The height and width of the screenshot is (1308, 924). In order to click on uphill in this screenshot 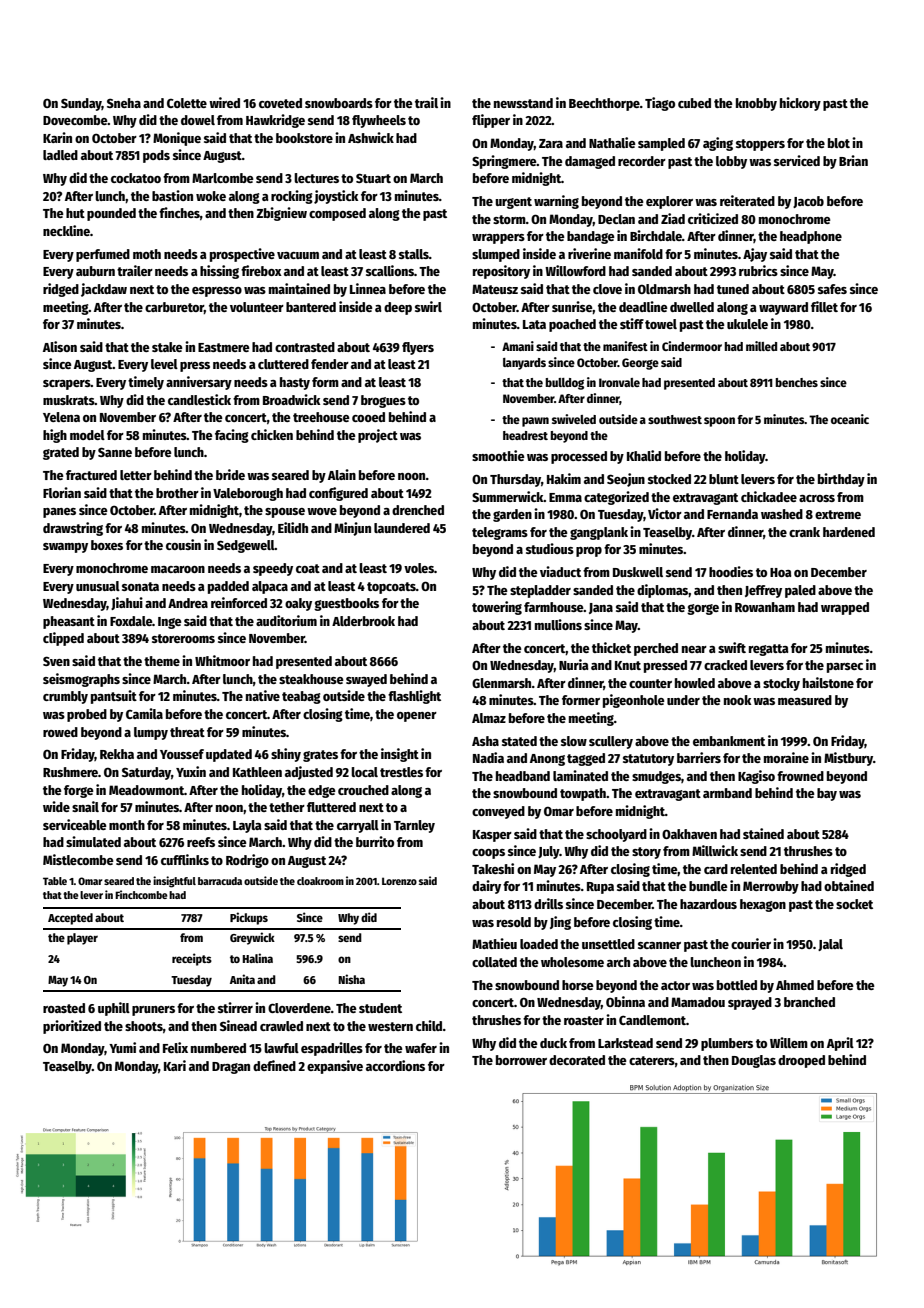, I will do `click(114, 1009)`.
